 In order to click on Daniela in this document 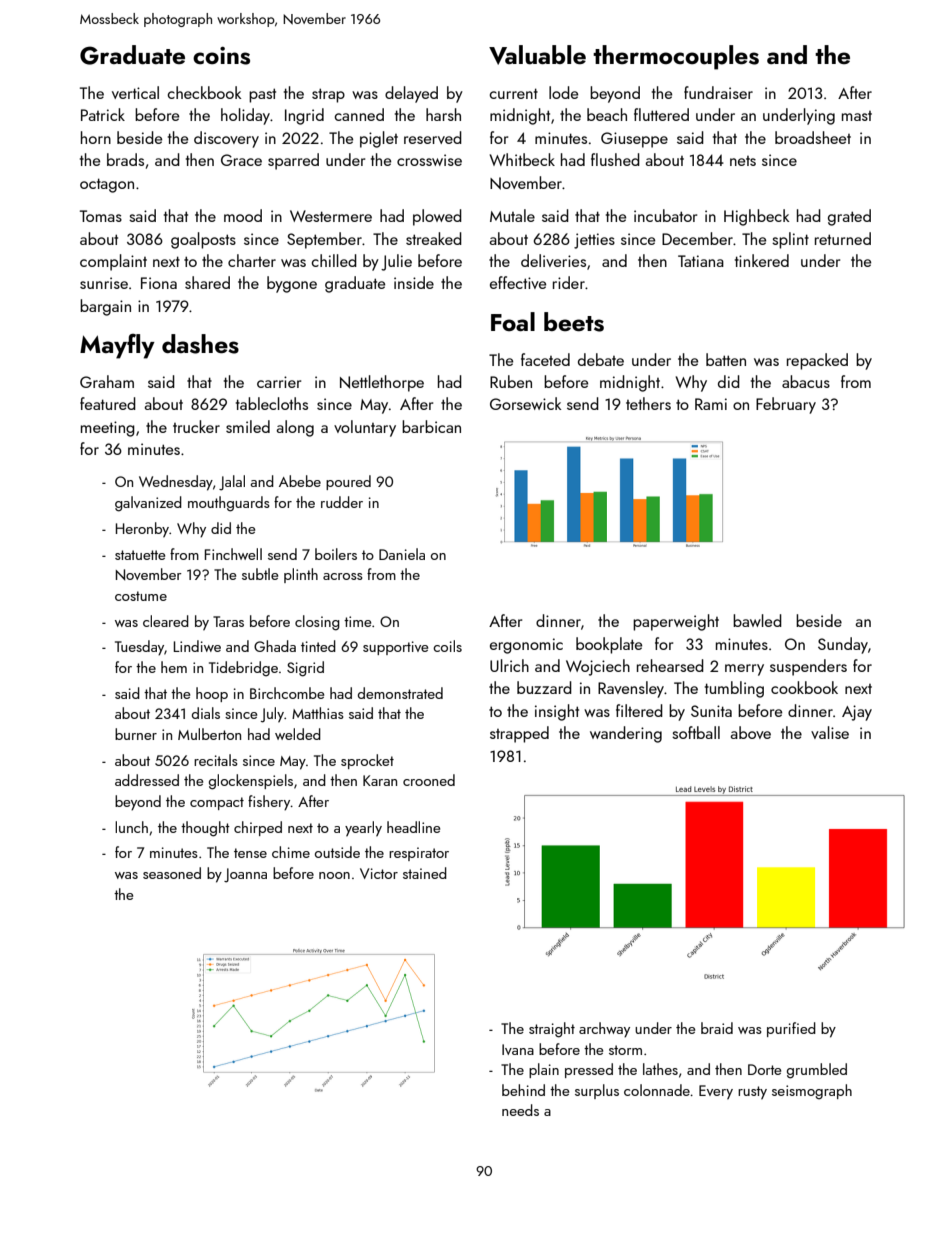, I will do `click(402, 554)`.
